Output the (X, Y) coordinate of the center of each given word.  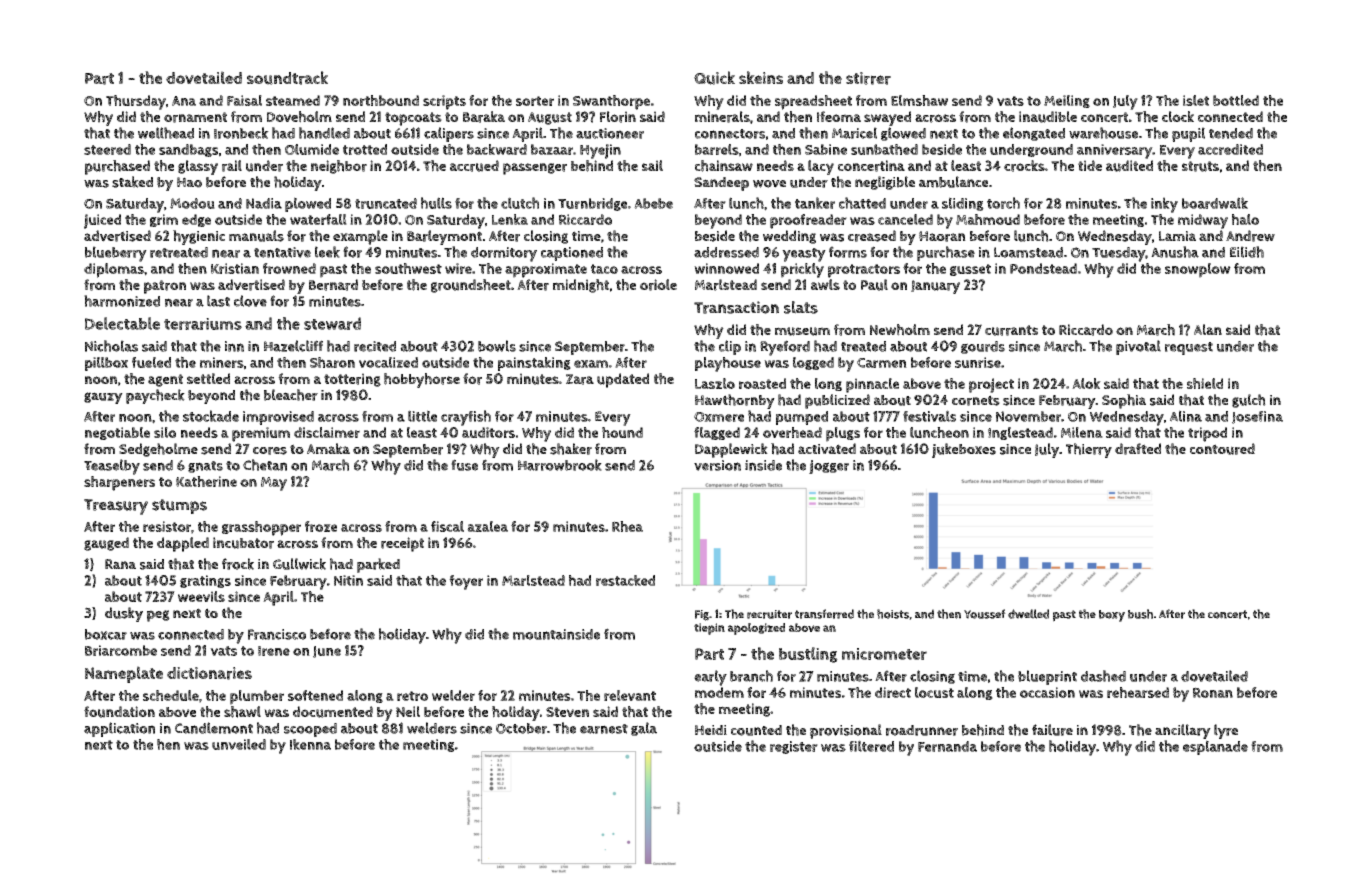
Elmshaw (919, 100)
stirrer (868, 78)
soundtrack (287, 78)
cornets (976, 400)
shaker (571, 449)
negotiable (117, 433)
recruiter (769, 614)
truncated (386, 203)
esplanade (1215, 747)
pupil (1188, 134)
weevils (201, 596)
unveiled (239, 744)
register (794, 747)
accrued (474, 166)
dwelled (1028, 614)
